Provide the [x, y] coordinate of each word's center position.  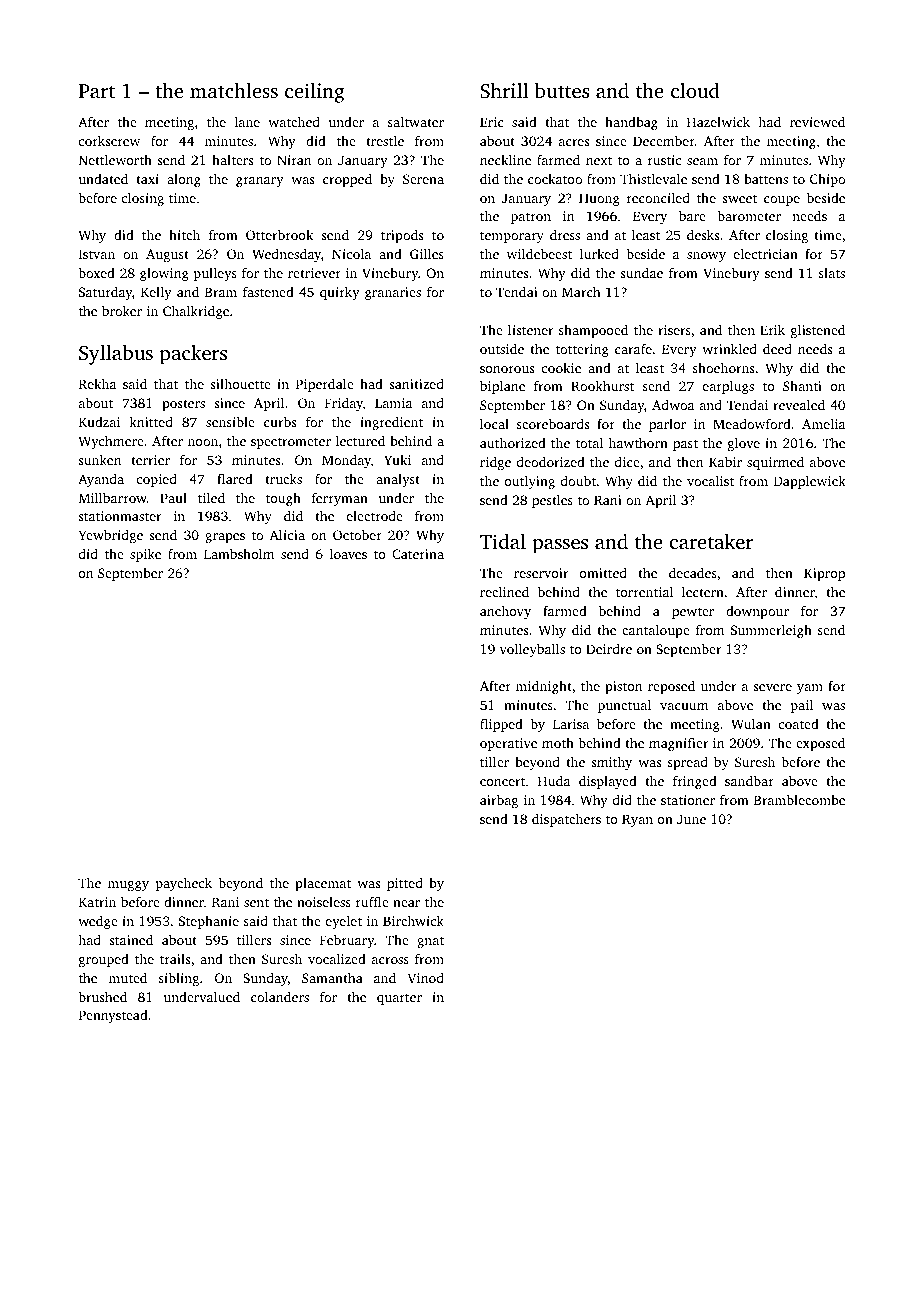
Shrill [504, 91]
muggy [128, 886]
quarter [399, 999]
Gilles [427, 253]
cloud [695, 90]
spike [145, 555]
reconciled [658, 197]
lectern [703, 592]
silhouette [240, 384]
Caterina [418, 554]
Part [97, 91]
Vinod [426, 978]
